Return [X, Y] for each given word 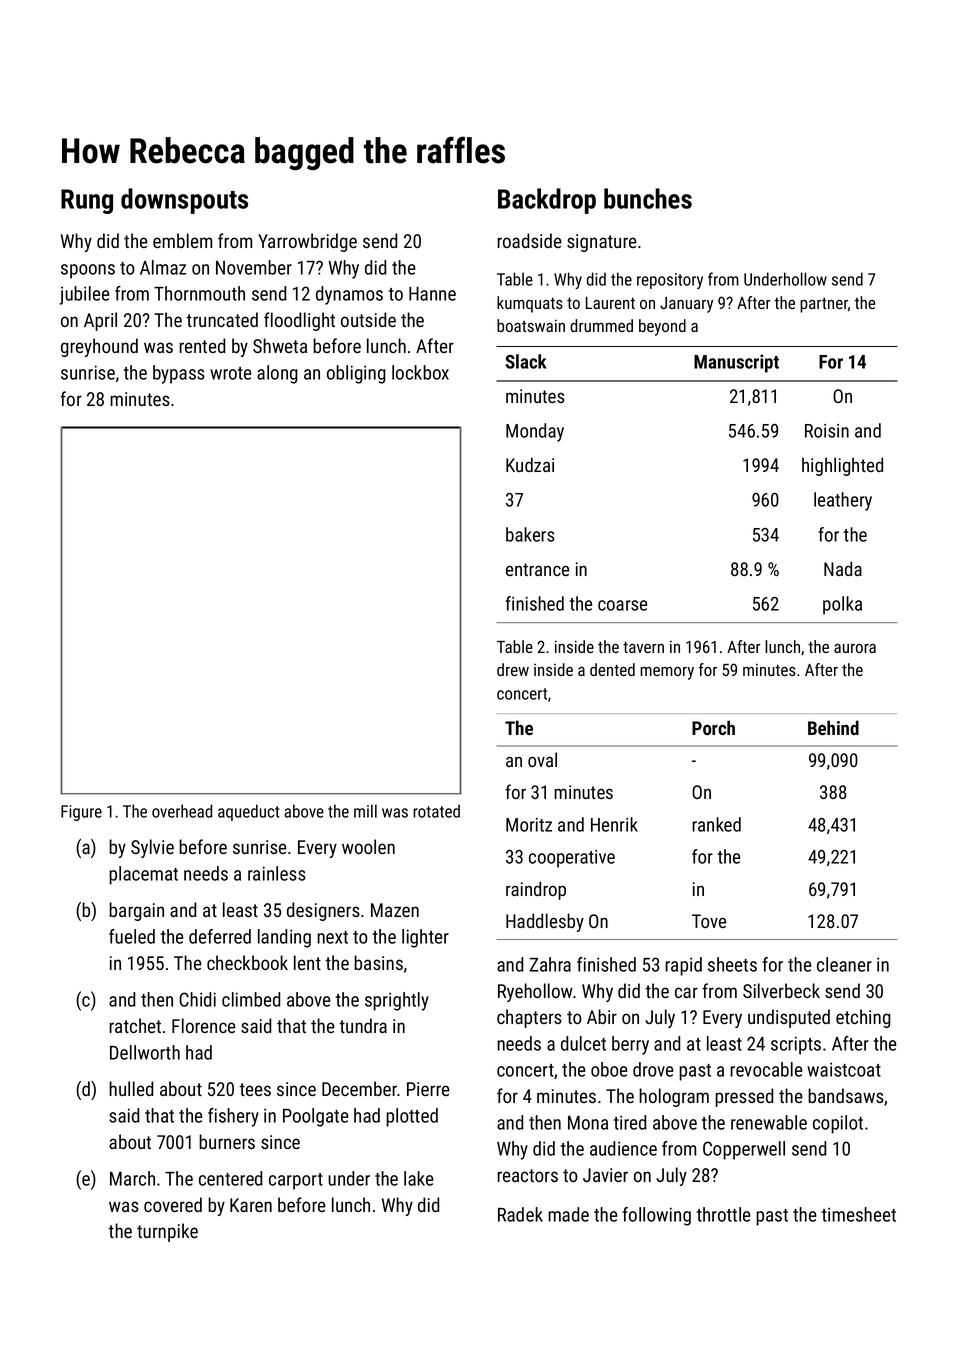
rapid [683, 966]
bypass [179, 374]
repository [670, 281]
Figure [81, 813]
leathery [843, 501]
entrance [537, 569]
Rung [87, 201]
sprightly [397, 1001]
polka [842, 605]
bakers [530, 534]
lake [419, 1178]
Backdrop [547, 201]
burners [227, 1141]
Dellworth [145, 1052]
